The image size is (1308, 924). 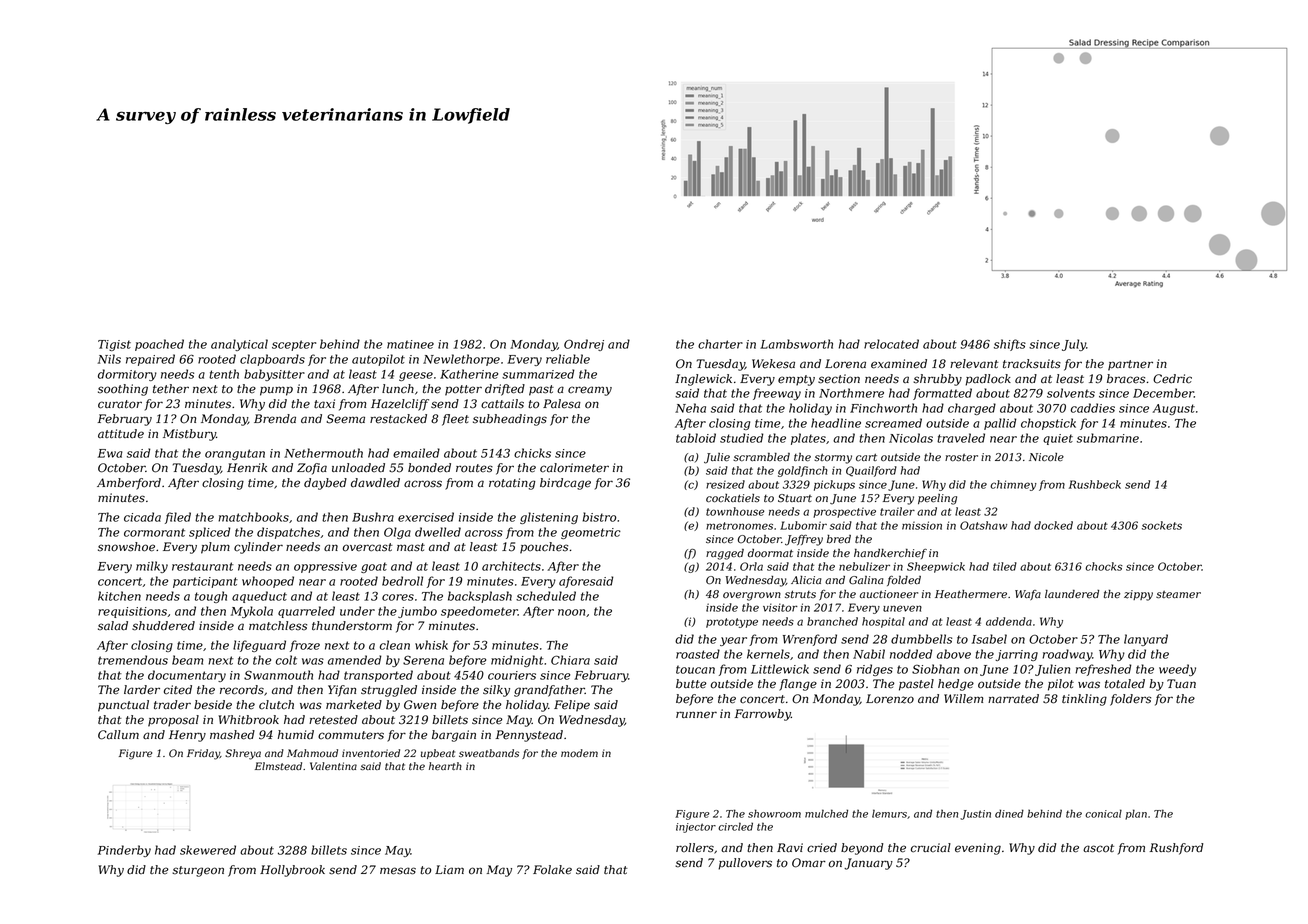 What do you see at coordinates (964, 699) in the page?
I see `Willem` at bounding box center [964, 699].
